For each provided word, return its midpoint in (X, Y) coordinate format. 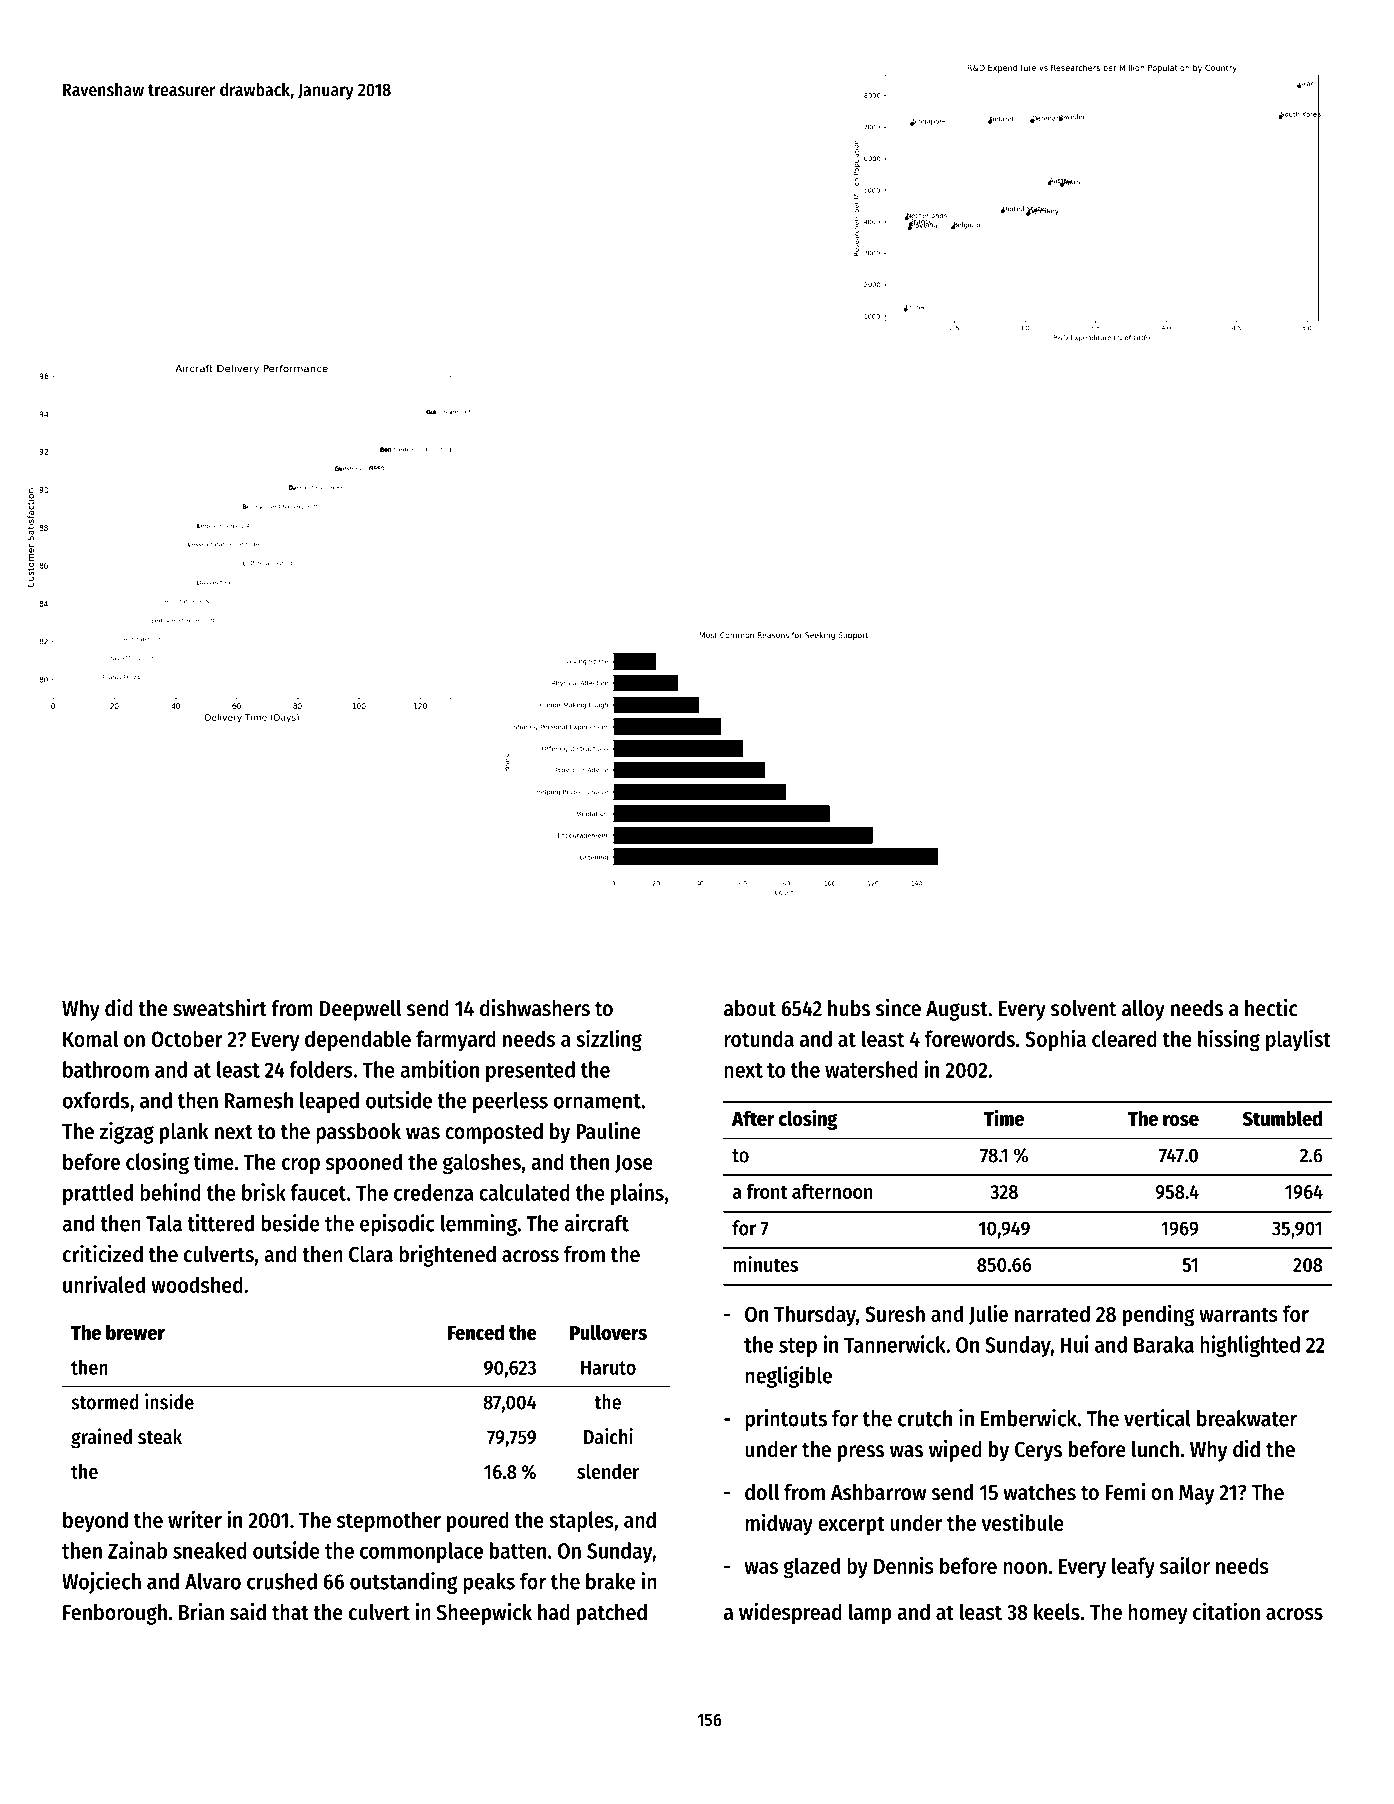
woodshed (197, 1284)
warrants (1238, 1314)
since (898, 1008)
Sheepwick (484, 1614)
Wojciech (101, 1583)
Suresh (895, 1313)
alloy (1143, 1010)
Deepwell (361, 1010)
